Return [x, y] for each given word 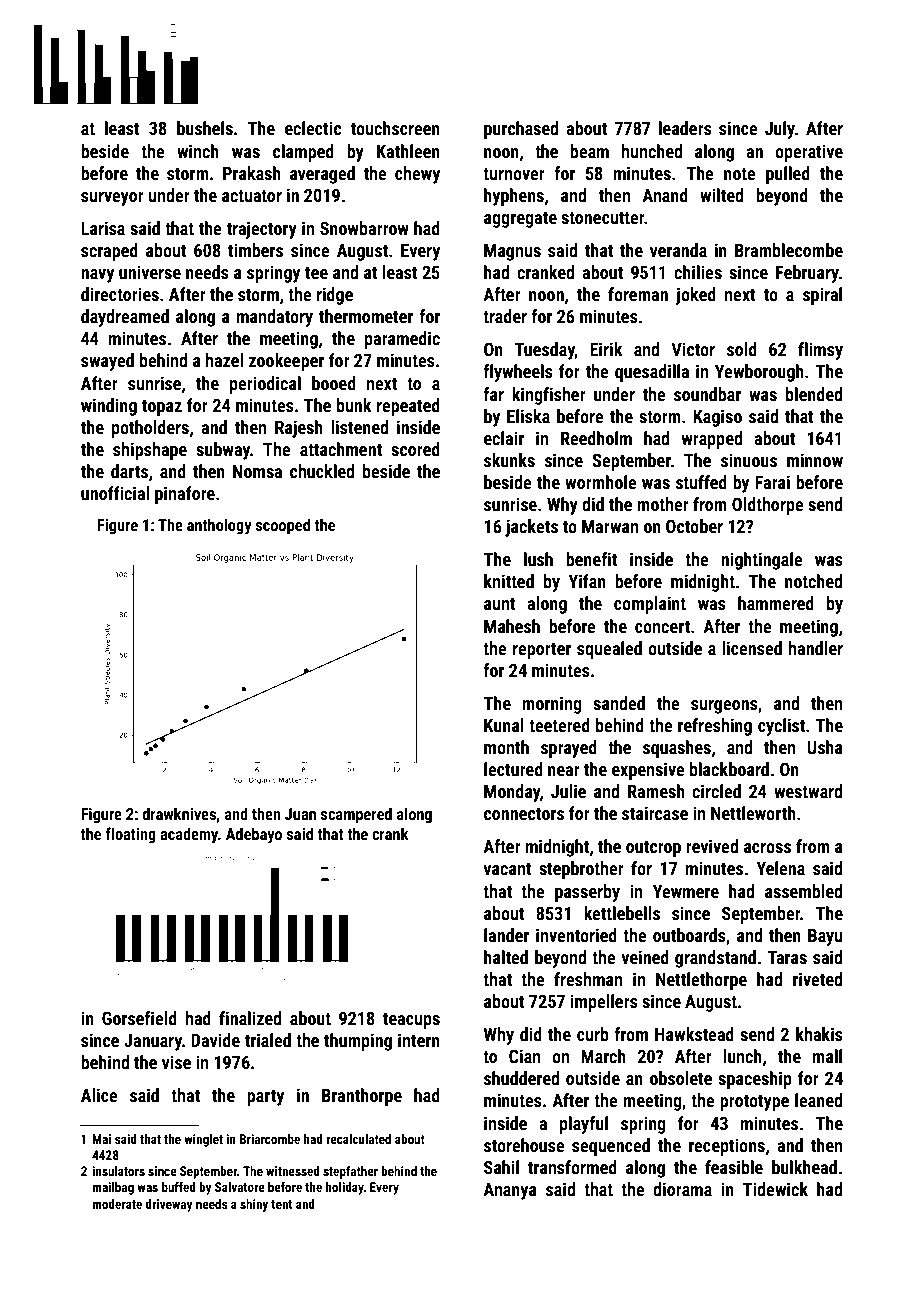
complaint [650, 605]
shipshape [150, 451]
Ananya [510, 1191]
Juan [300, 814]
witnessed [293, 1171]
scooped [283, 526]
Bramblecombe [789, 250]
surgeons [724, 707]
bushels [205, 128]
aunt [500, 604]
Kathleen [408, 151]
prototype [754, 1103]
